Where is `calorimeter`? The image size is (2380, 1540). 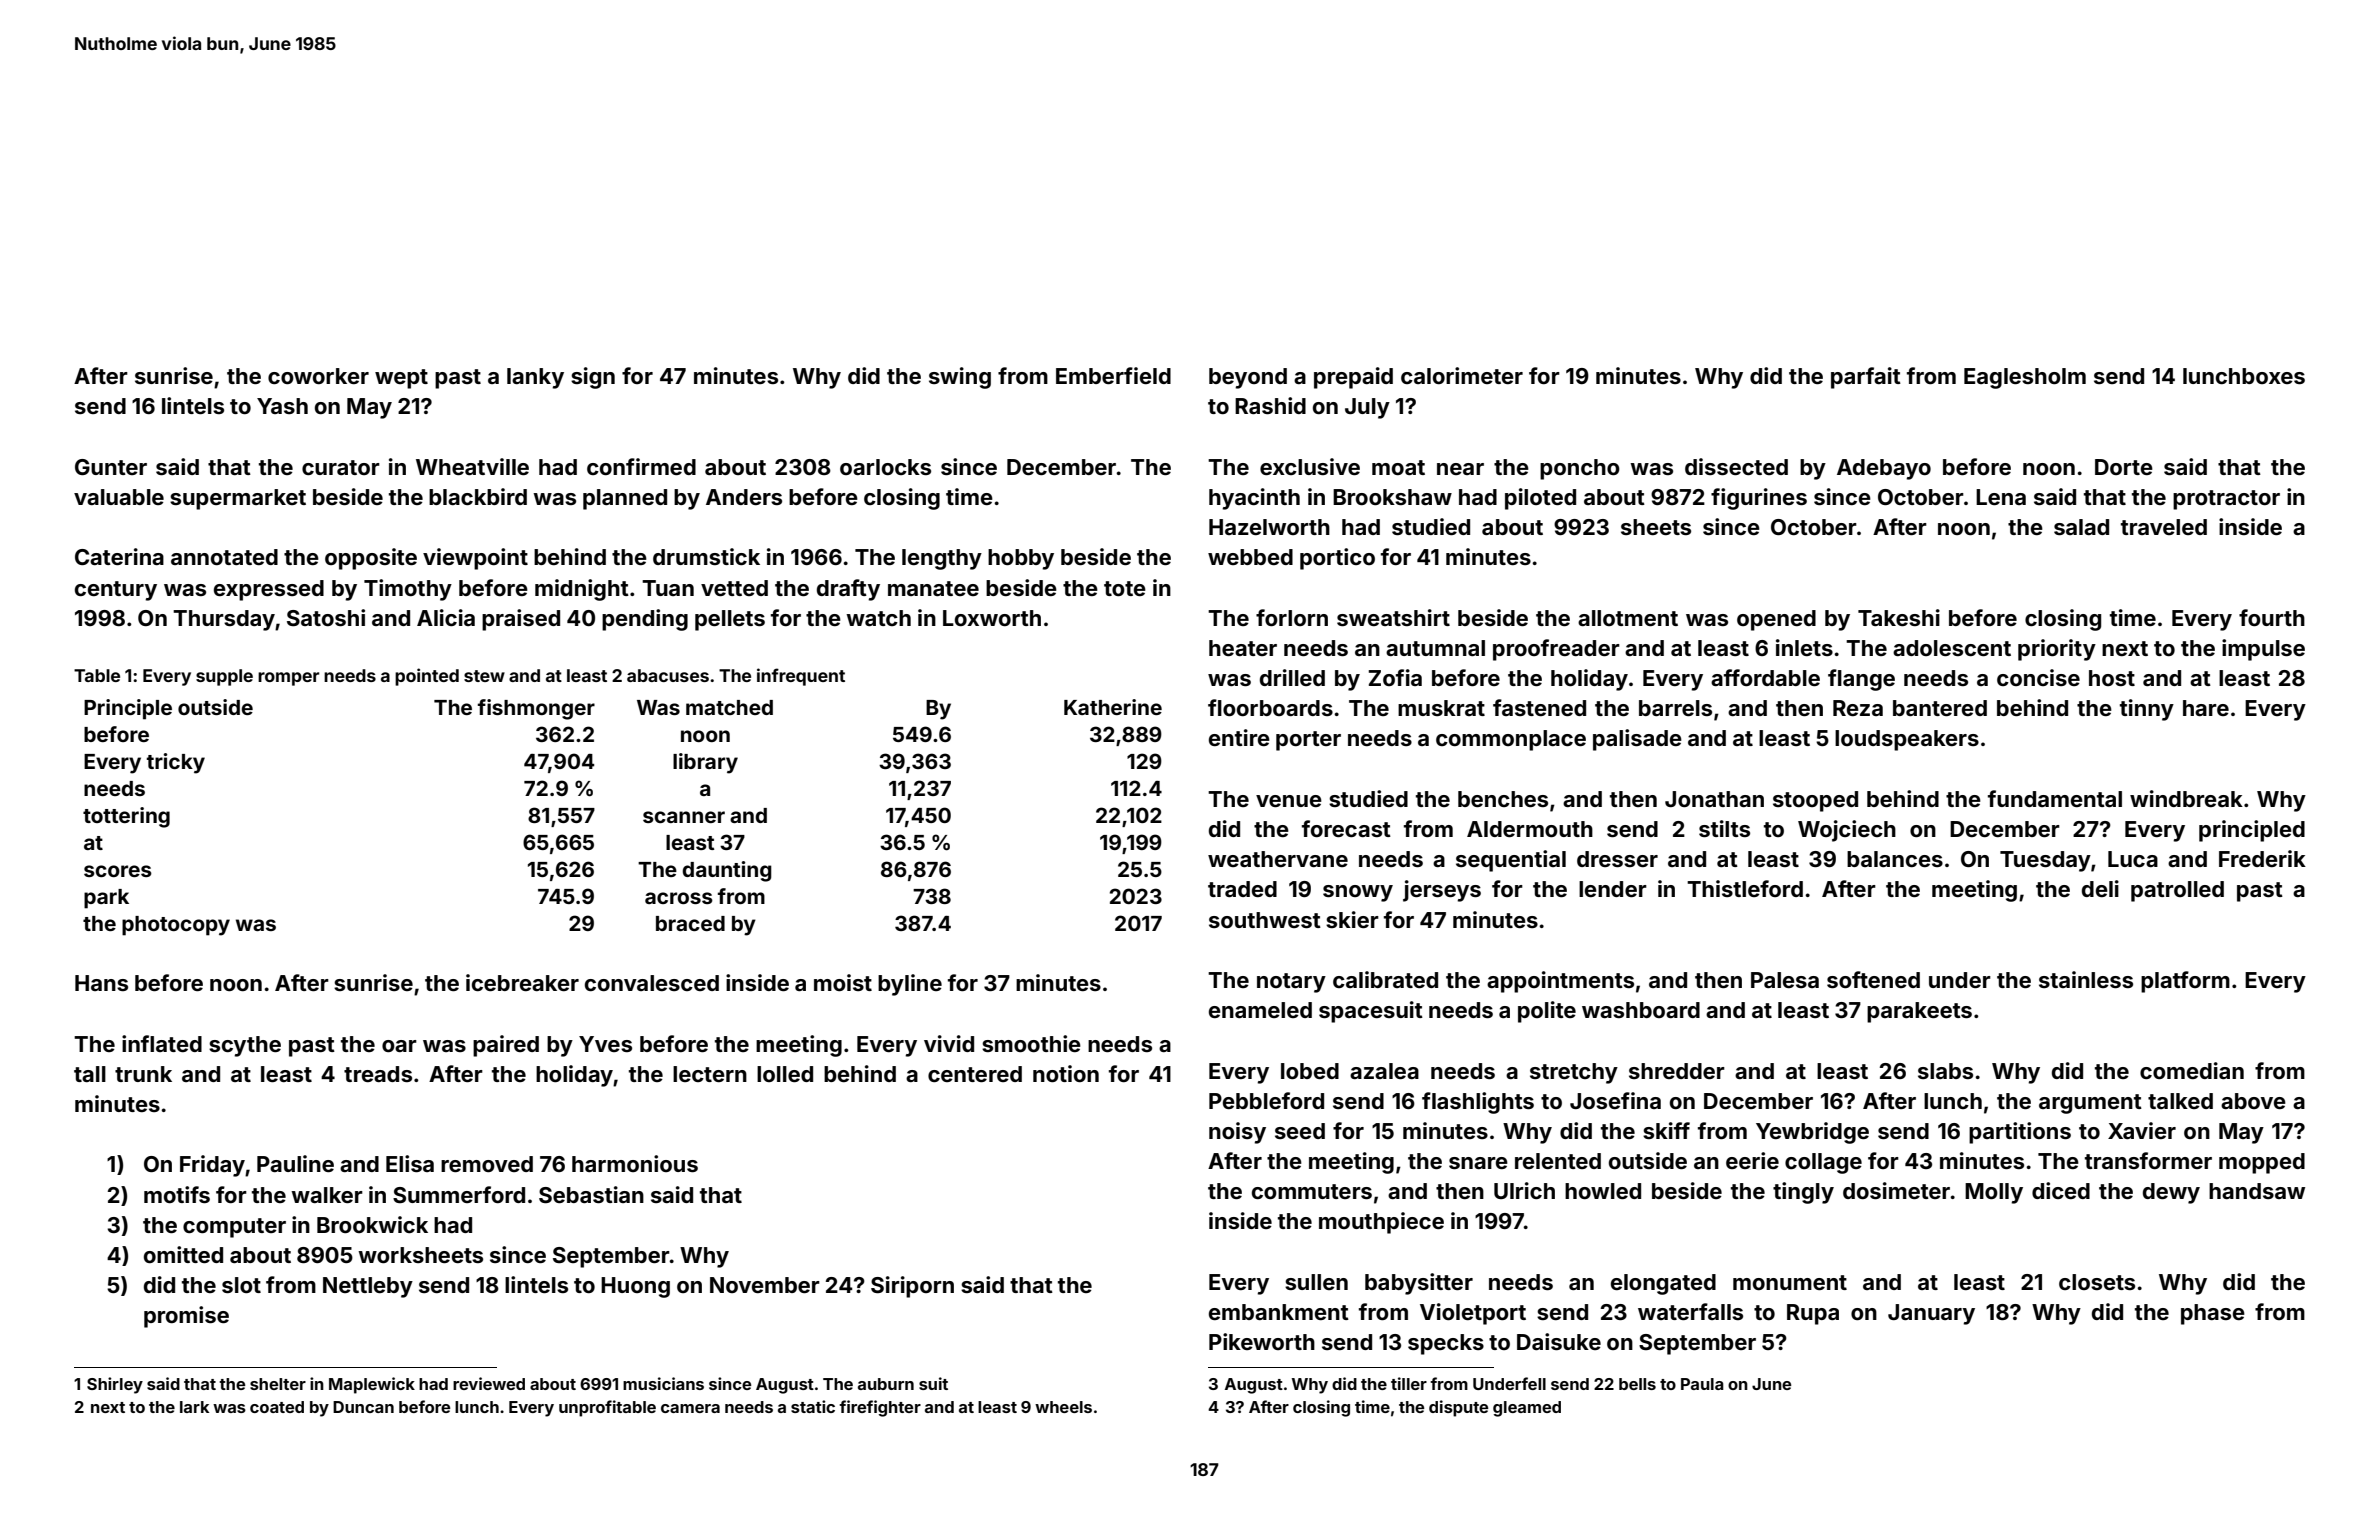
calorimeter is located at coordinates (1462, 375).
